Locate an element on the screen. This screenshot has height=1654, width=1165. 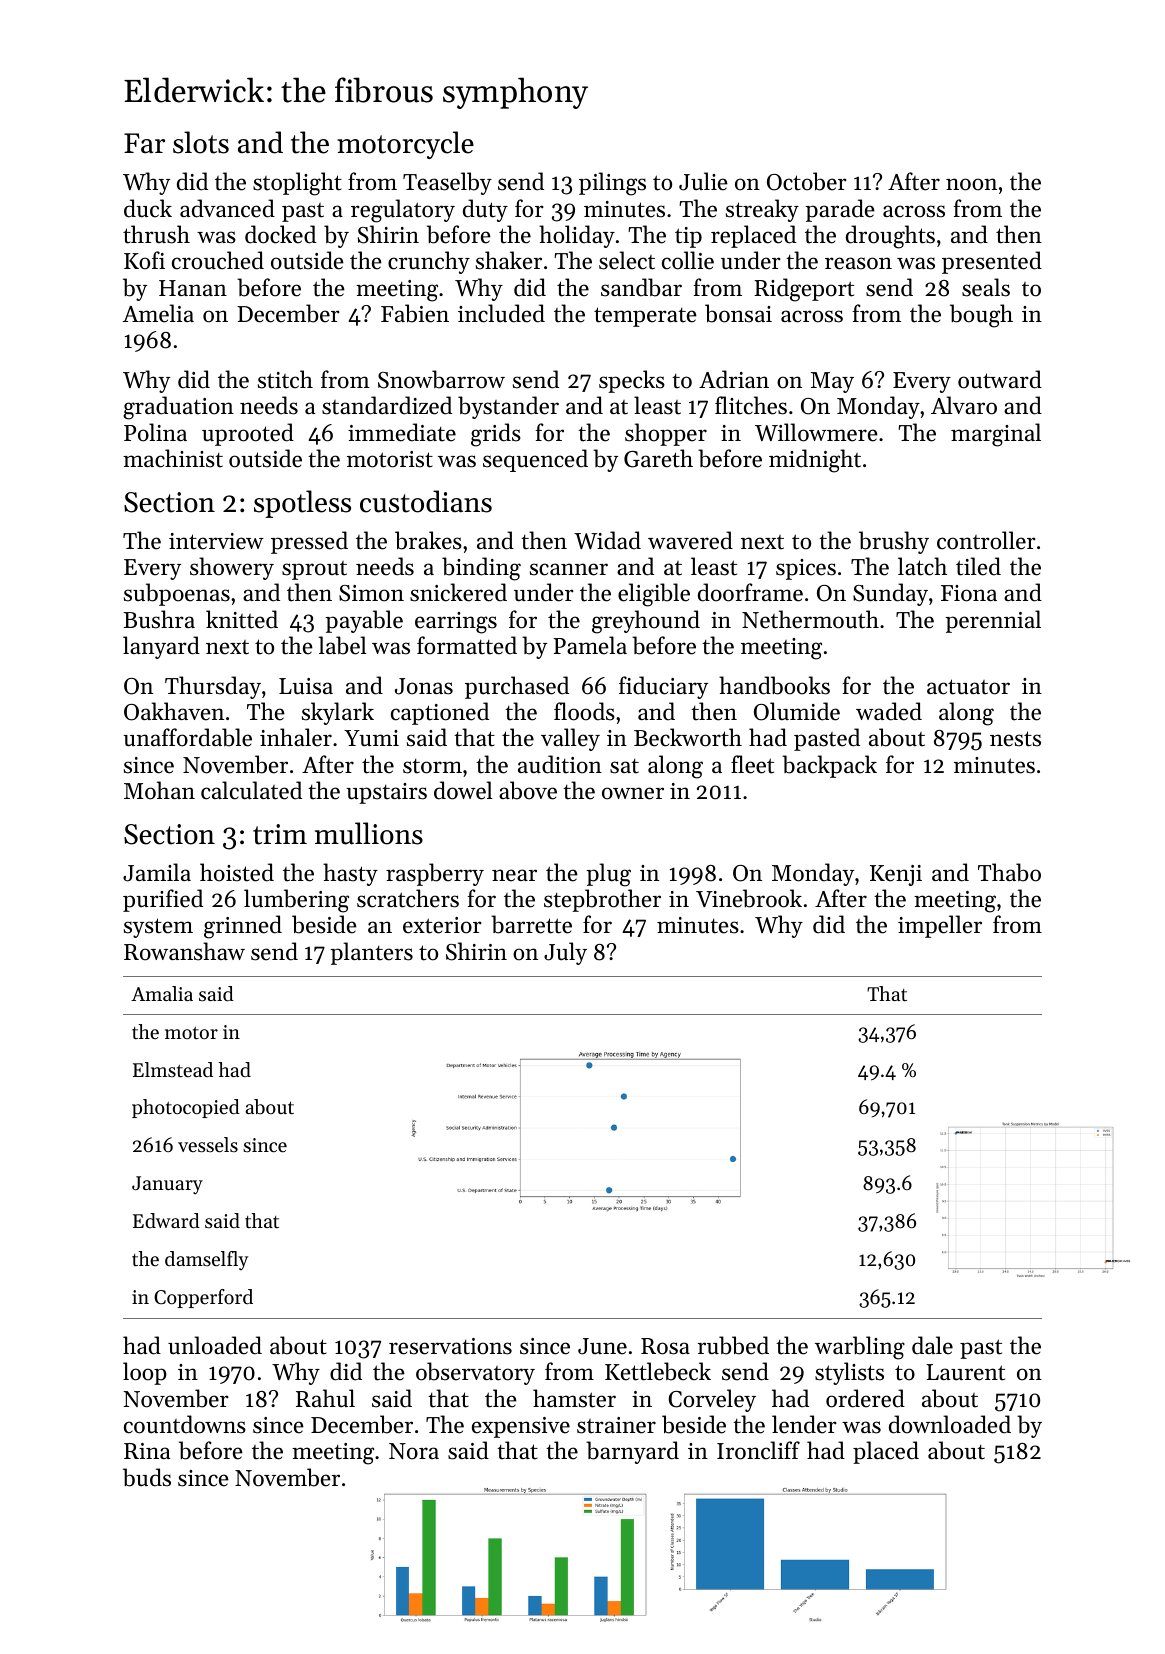
temperate is located at coordinates (645, 317).
